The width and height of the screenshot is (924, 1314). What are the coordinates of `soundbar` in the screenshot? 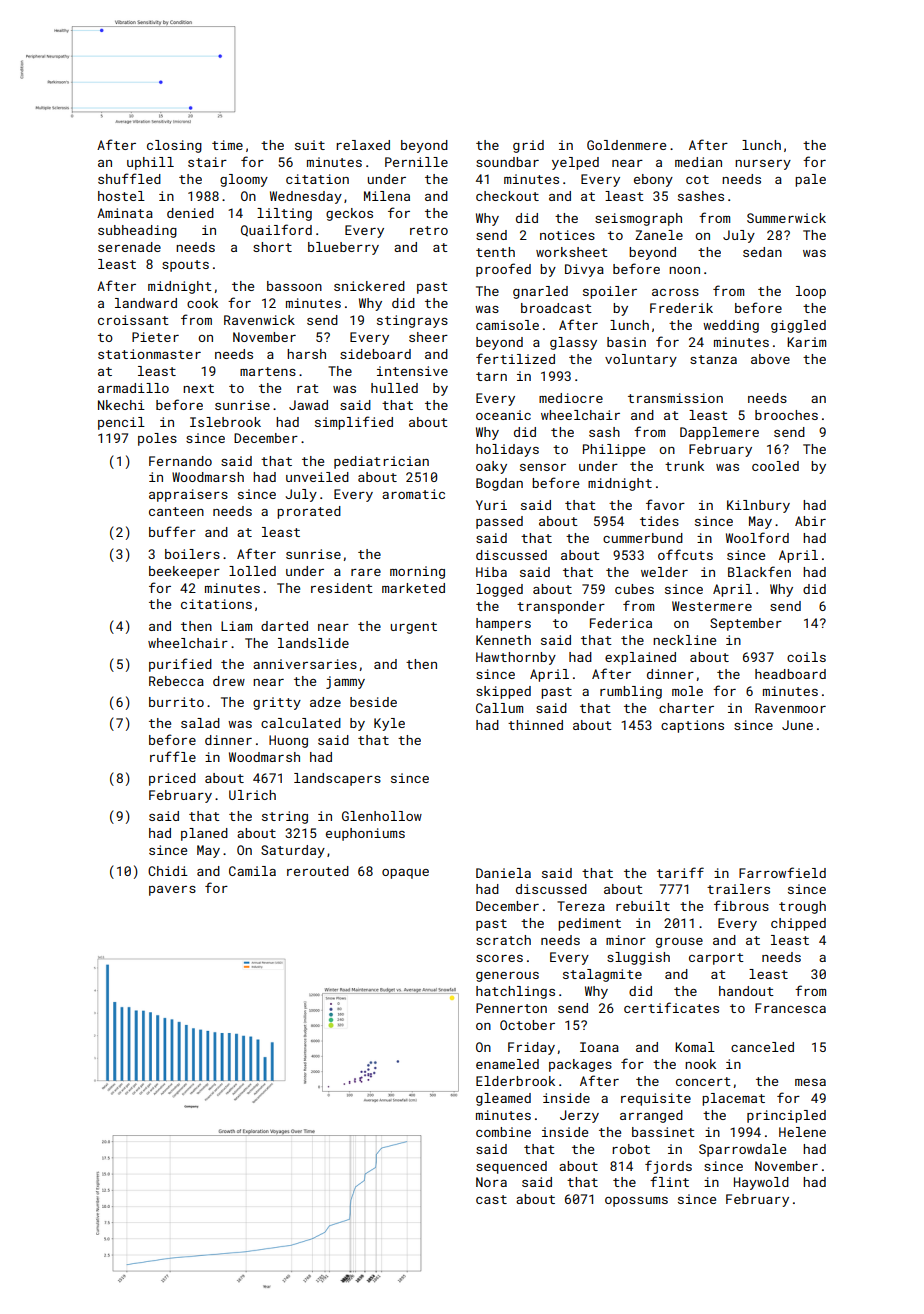 It's located at (507, 162).
